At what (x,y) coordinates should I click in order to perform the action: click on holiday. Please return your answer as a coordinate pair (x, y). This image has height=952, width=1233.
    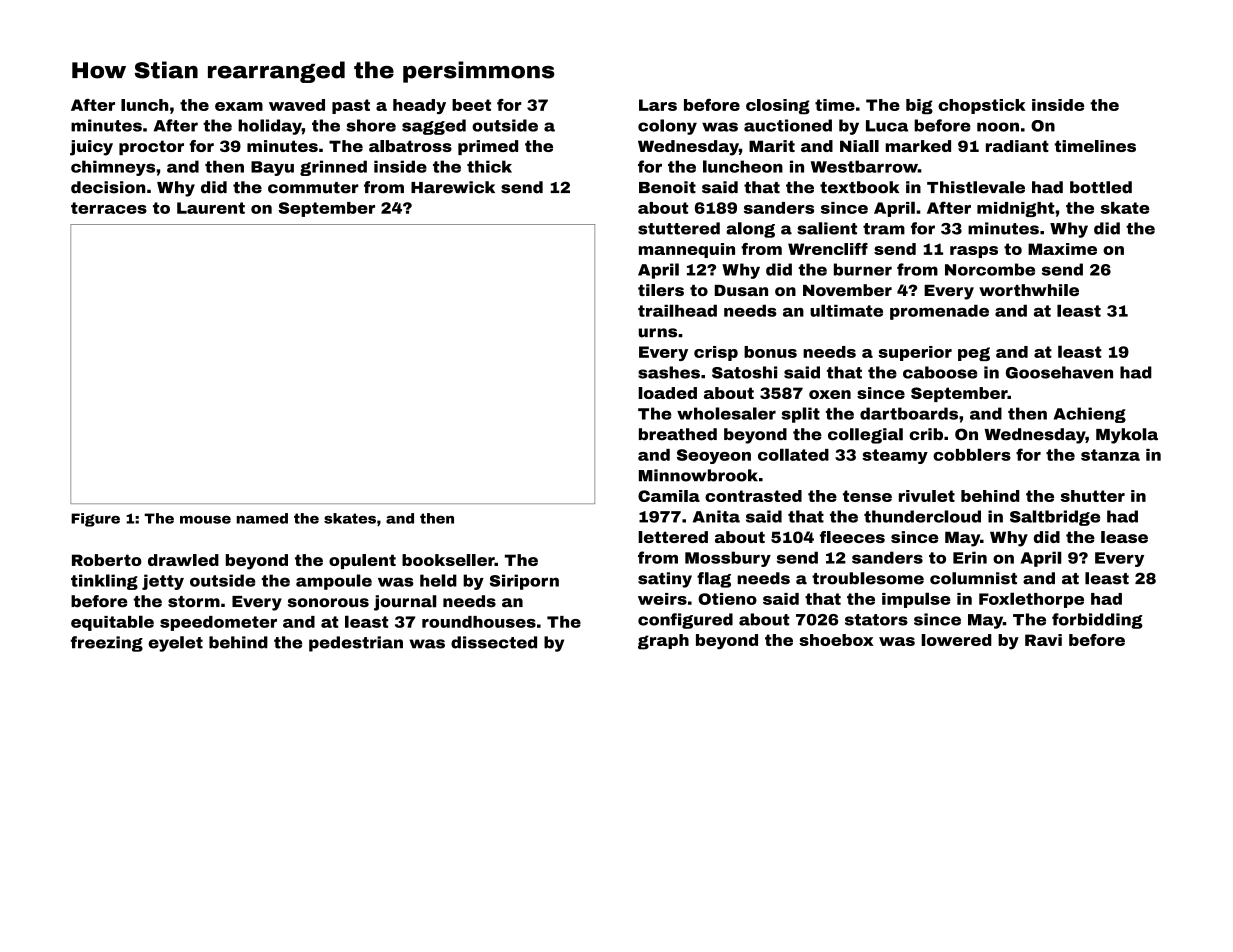
    Looking at the image, I should click on (270, 127).
